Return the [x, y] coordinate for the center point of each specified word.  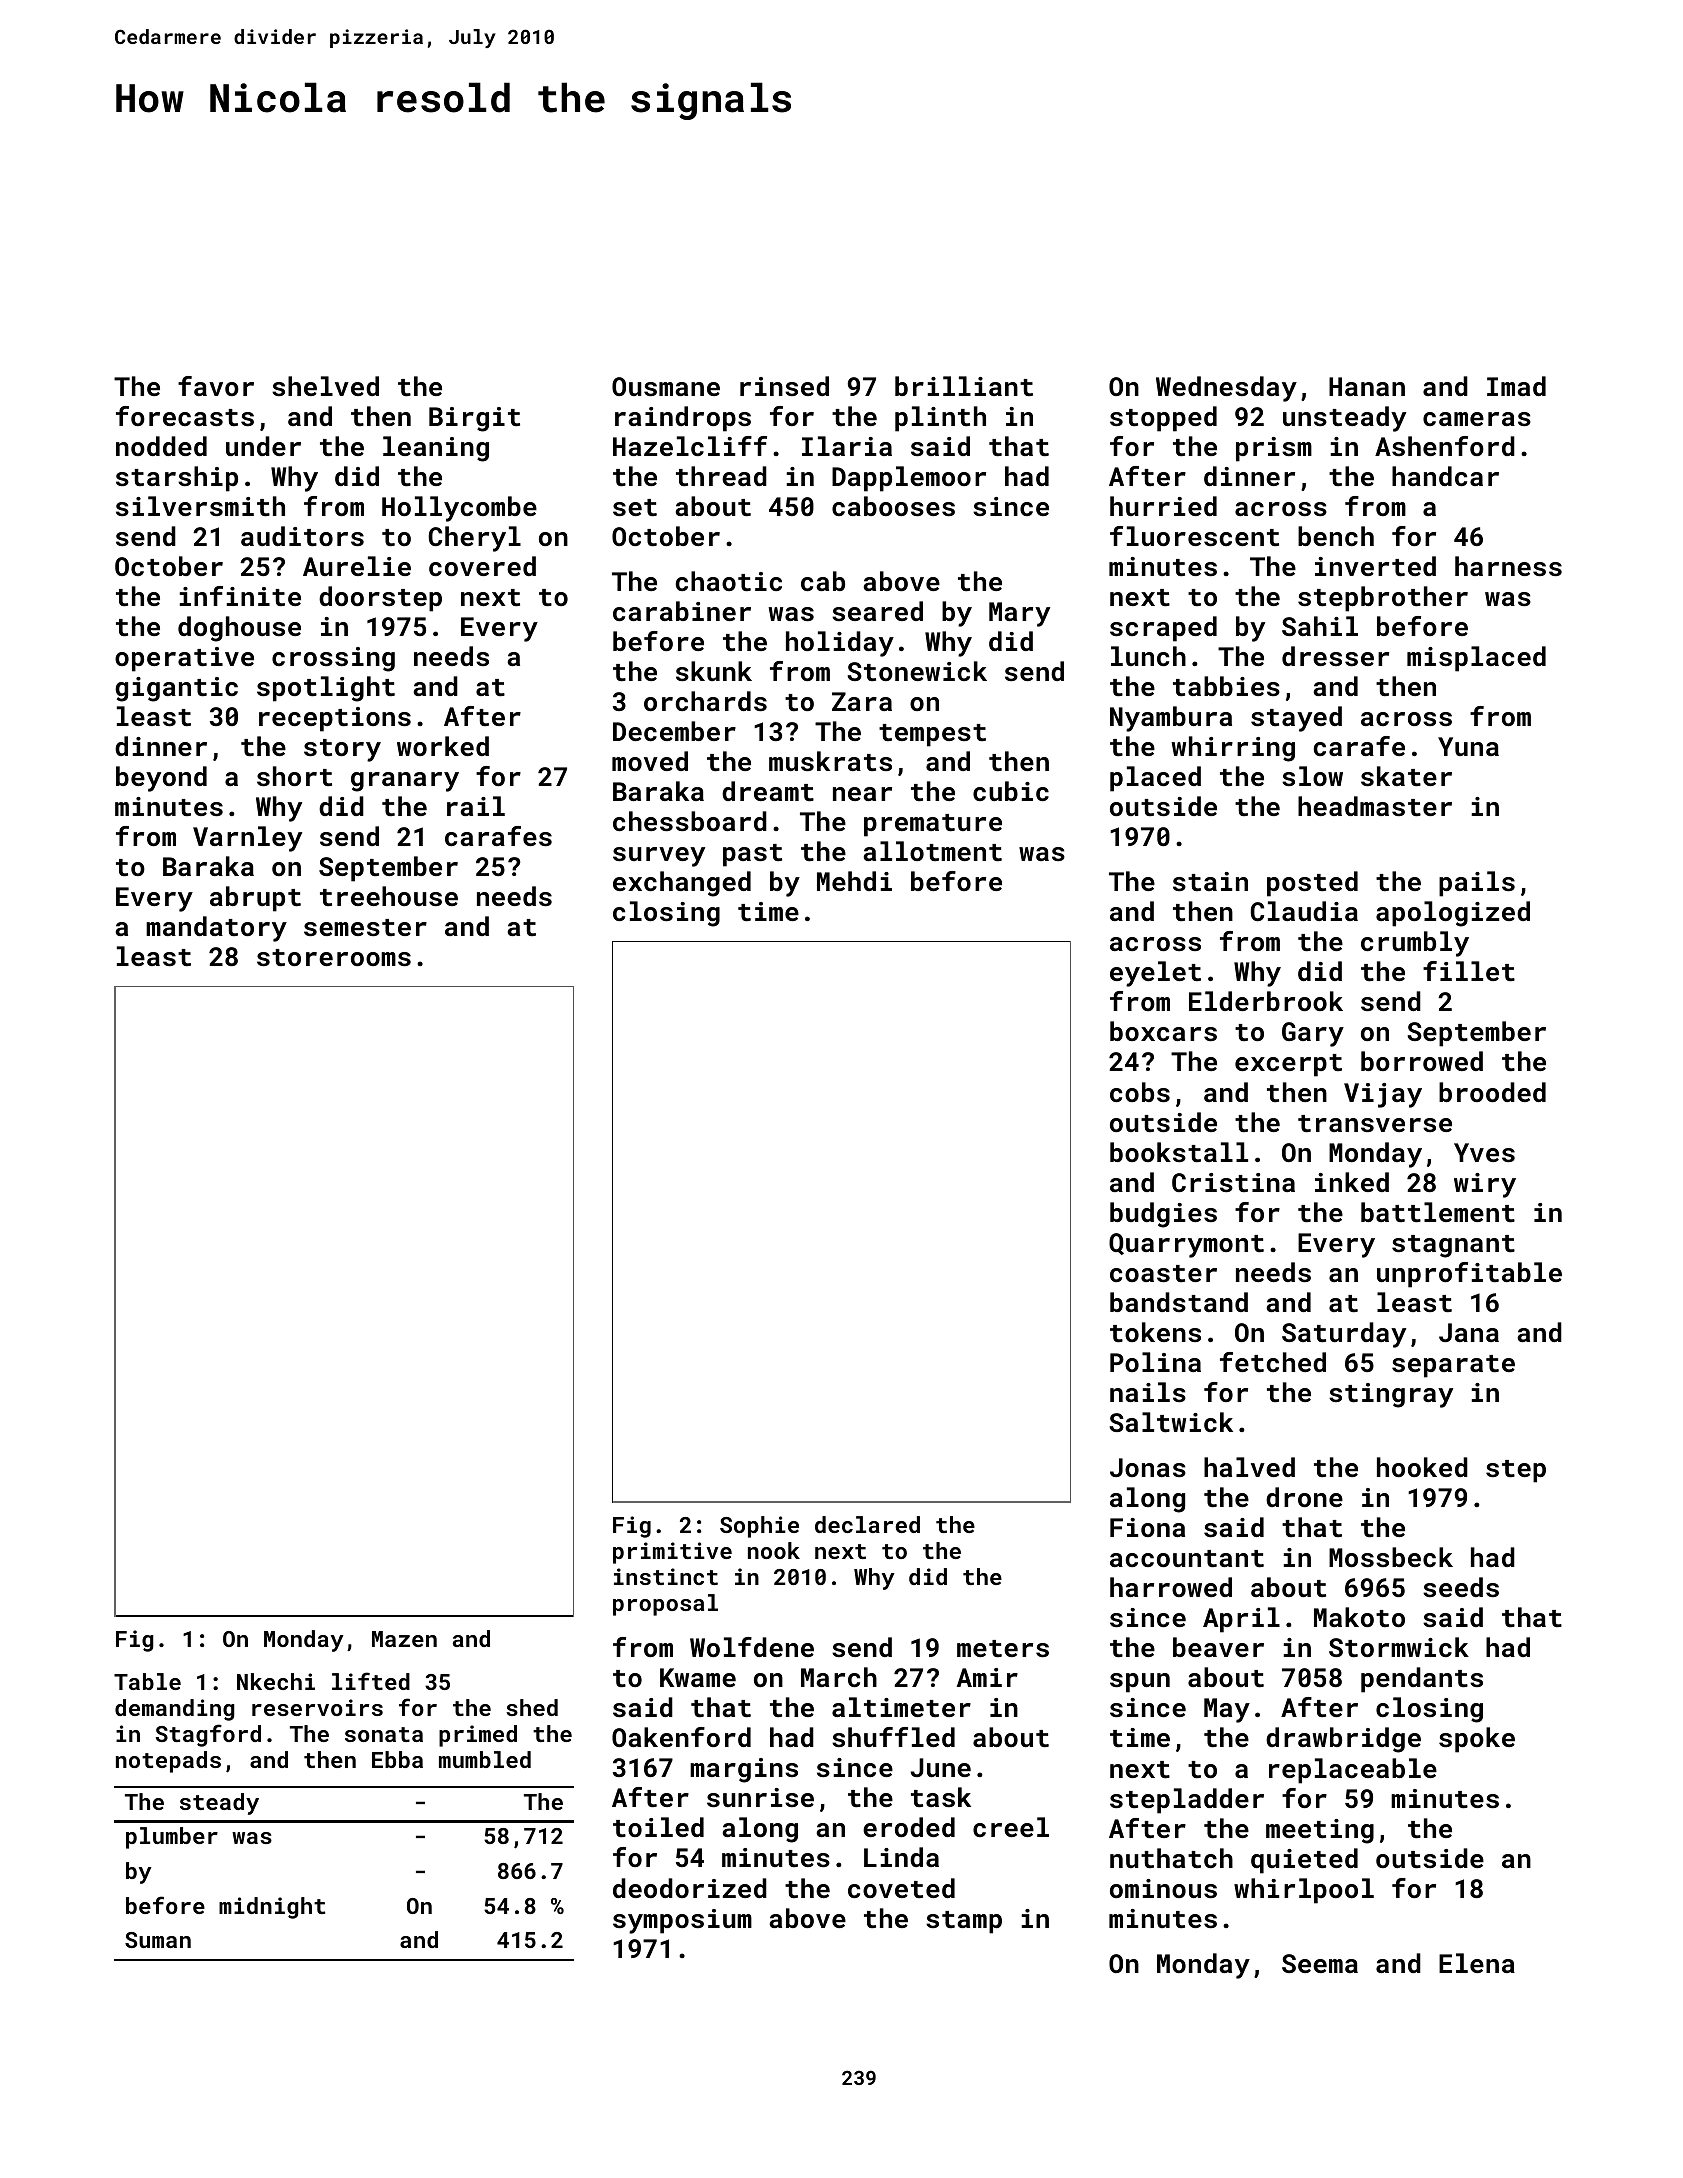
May [1227, 1710]
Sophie [759, 1527]
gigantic [176, 689]
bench [1336, 536]
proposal [665, 1605]
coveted [901, 1888]
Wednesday [1226, 389]
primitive [672, 1553]
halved [1249, 1467]
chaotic [729, 581]
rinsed [784, 386]
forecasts [185, 416]
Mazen [404, 1639]
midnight [272, 1908]
